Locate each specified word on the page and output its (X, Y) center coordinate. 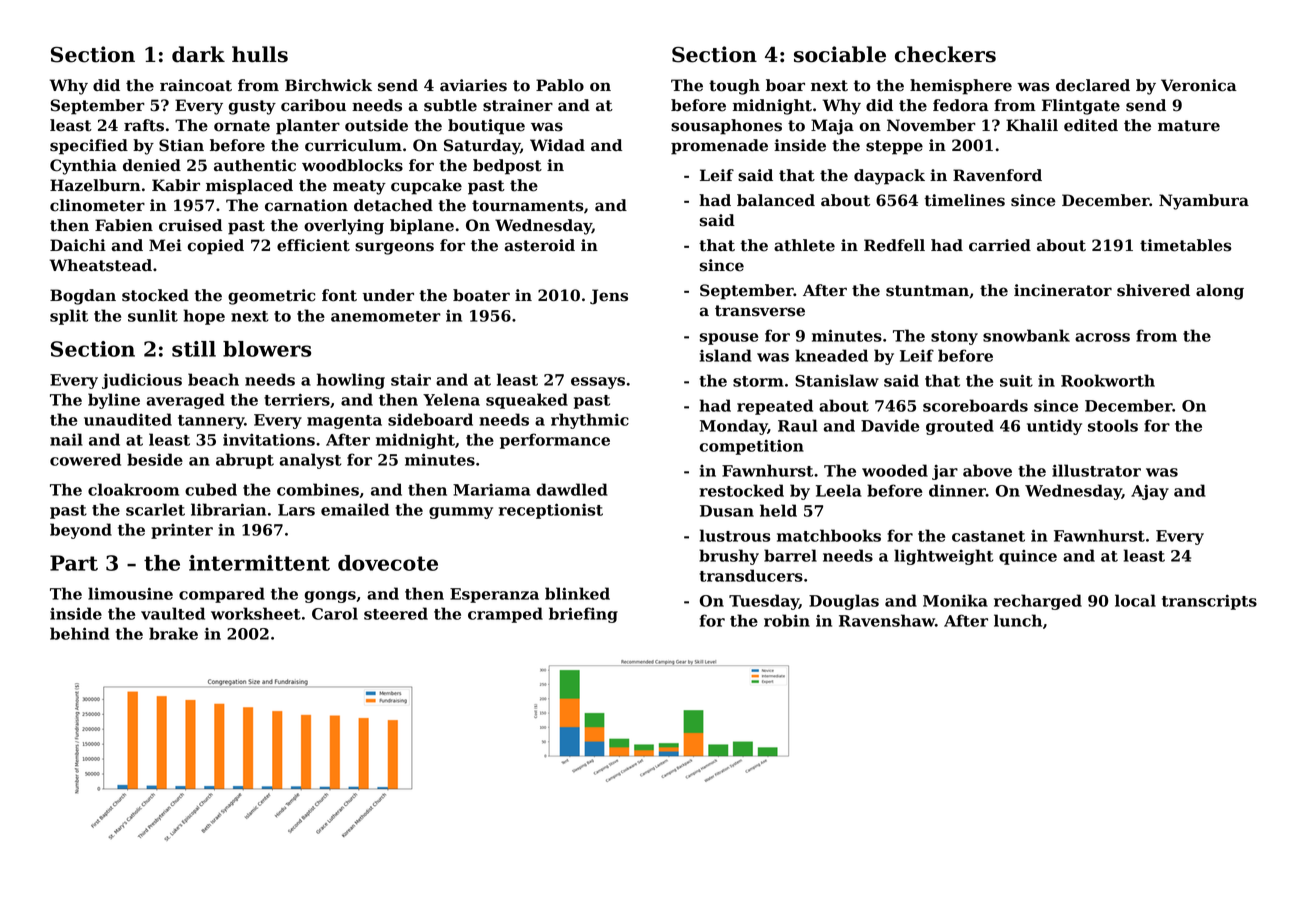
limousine (130, 593)
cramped (505, 615)
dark (198, 54)
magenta (344, 422)
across (1102, 337)
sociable (840, 54)
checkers (945, 54)
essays (598, 383)
